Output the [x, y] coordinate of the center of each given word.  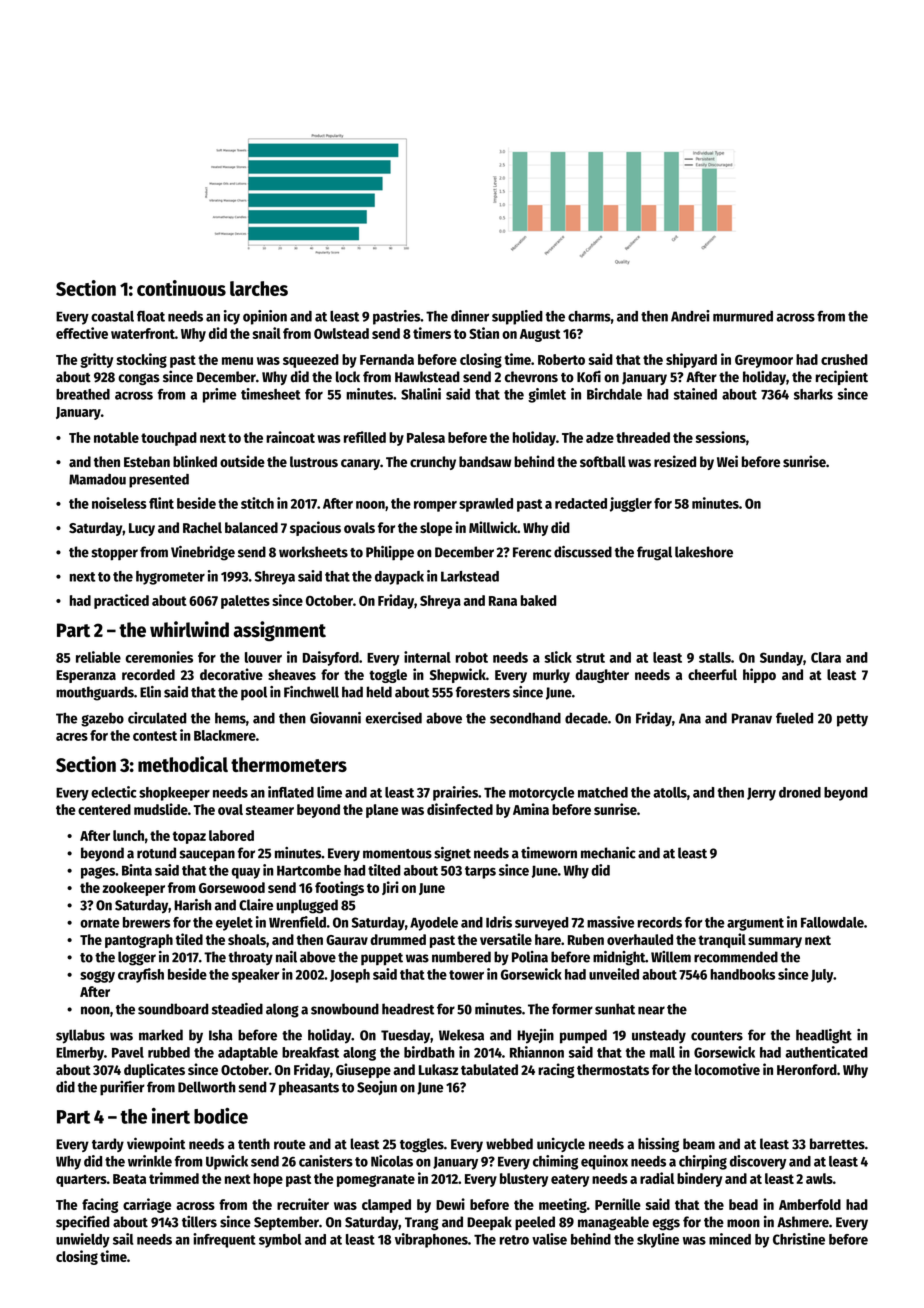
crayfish [141, 975]
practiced [121, 601]
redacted [581, 503]
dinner [470, 316]
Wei [727, 461]
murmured [743, 316]
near [651, 1010]
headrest [408, 1009]
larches [259, 288]
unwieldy [83, 1240]
